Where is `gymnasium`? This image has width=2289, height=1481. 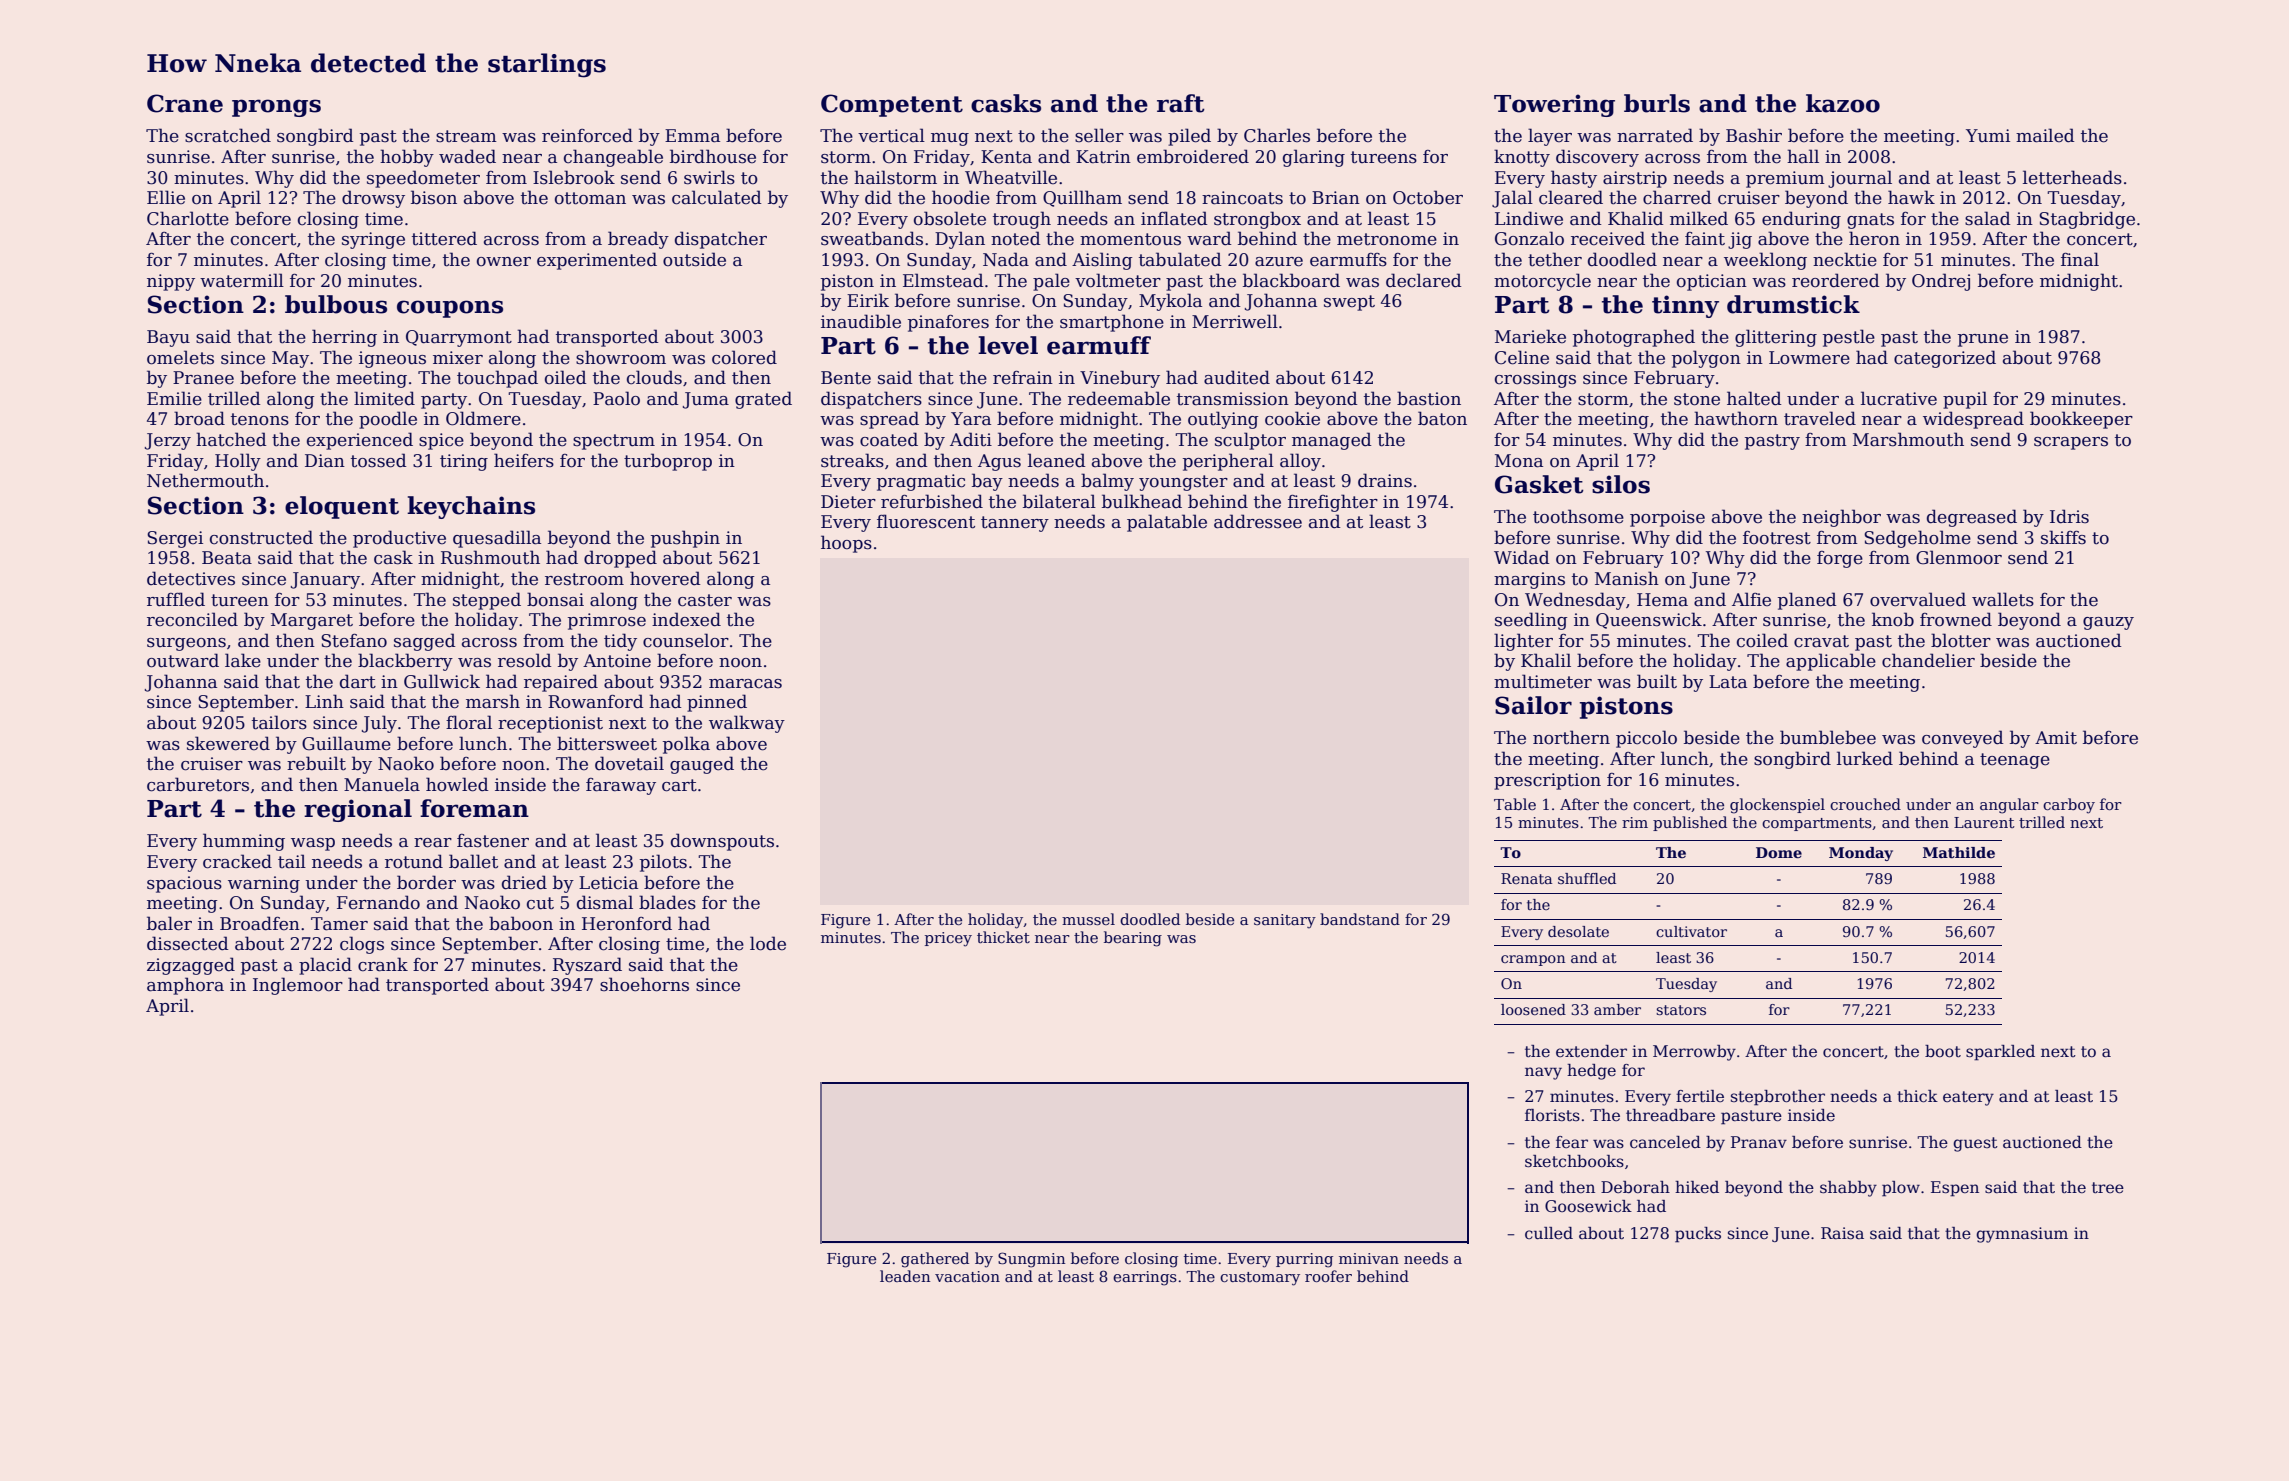
gymnasium is located at coordinates (2022, 1235).
